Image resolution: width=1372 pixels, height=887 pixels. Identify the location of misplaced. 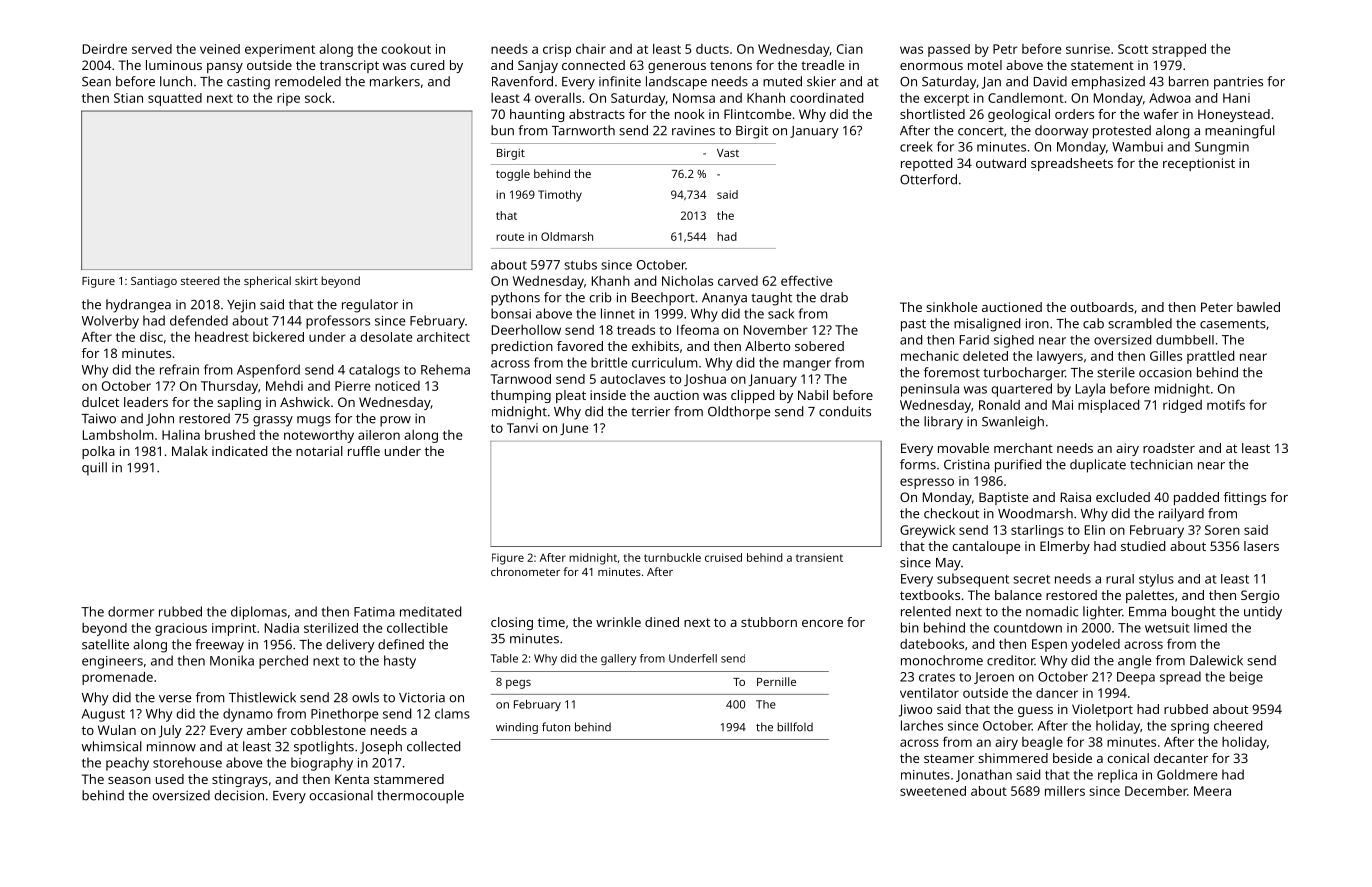
(1108, 406).
